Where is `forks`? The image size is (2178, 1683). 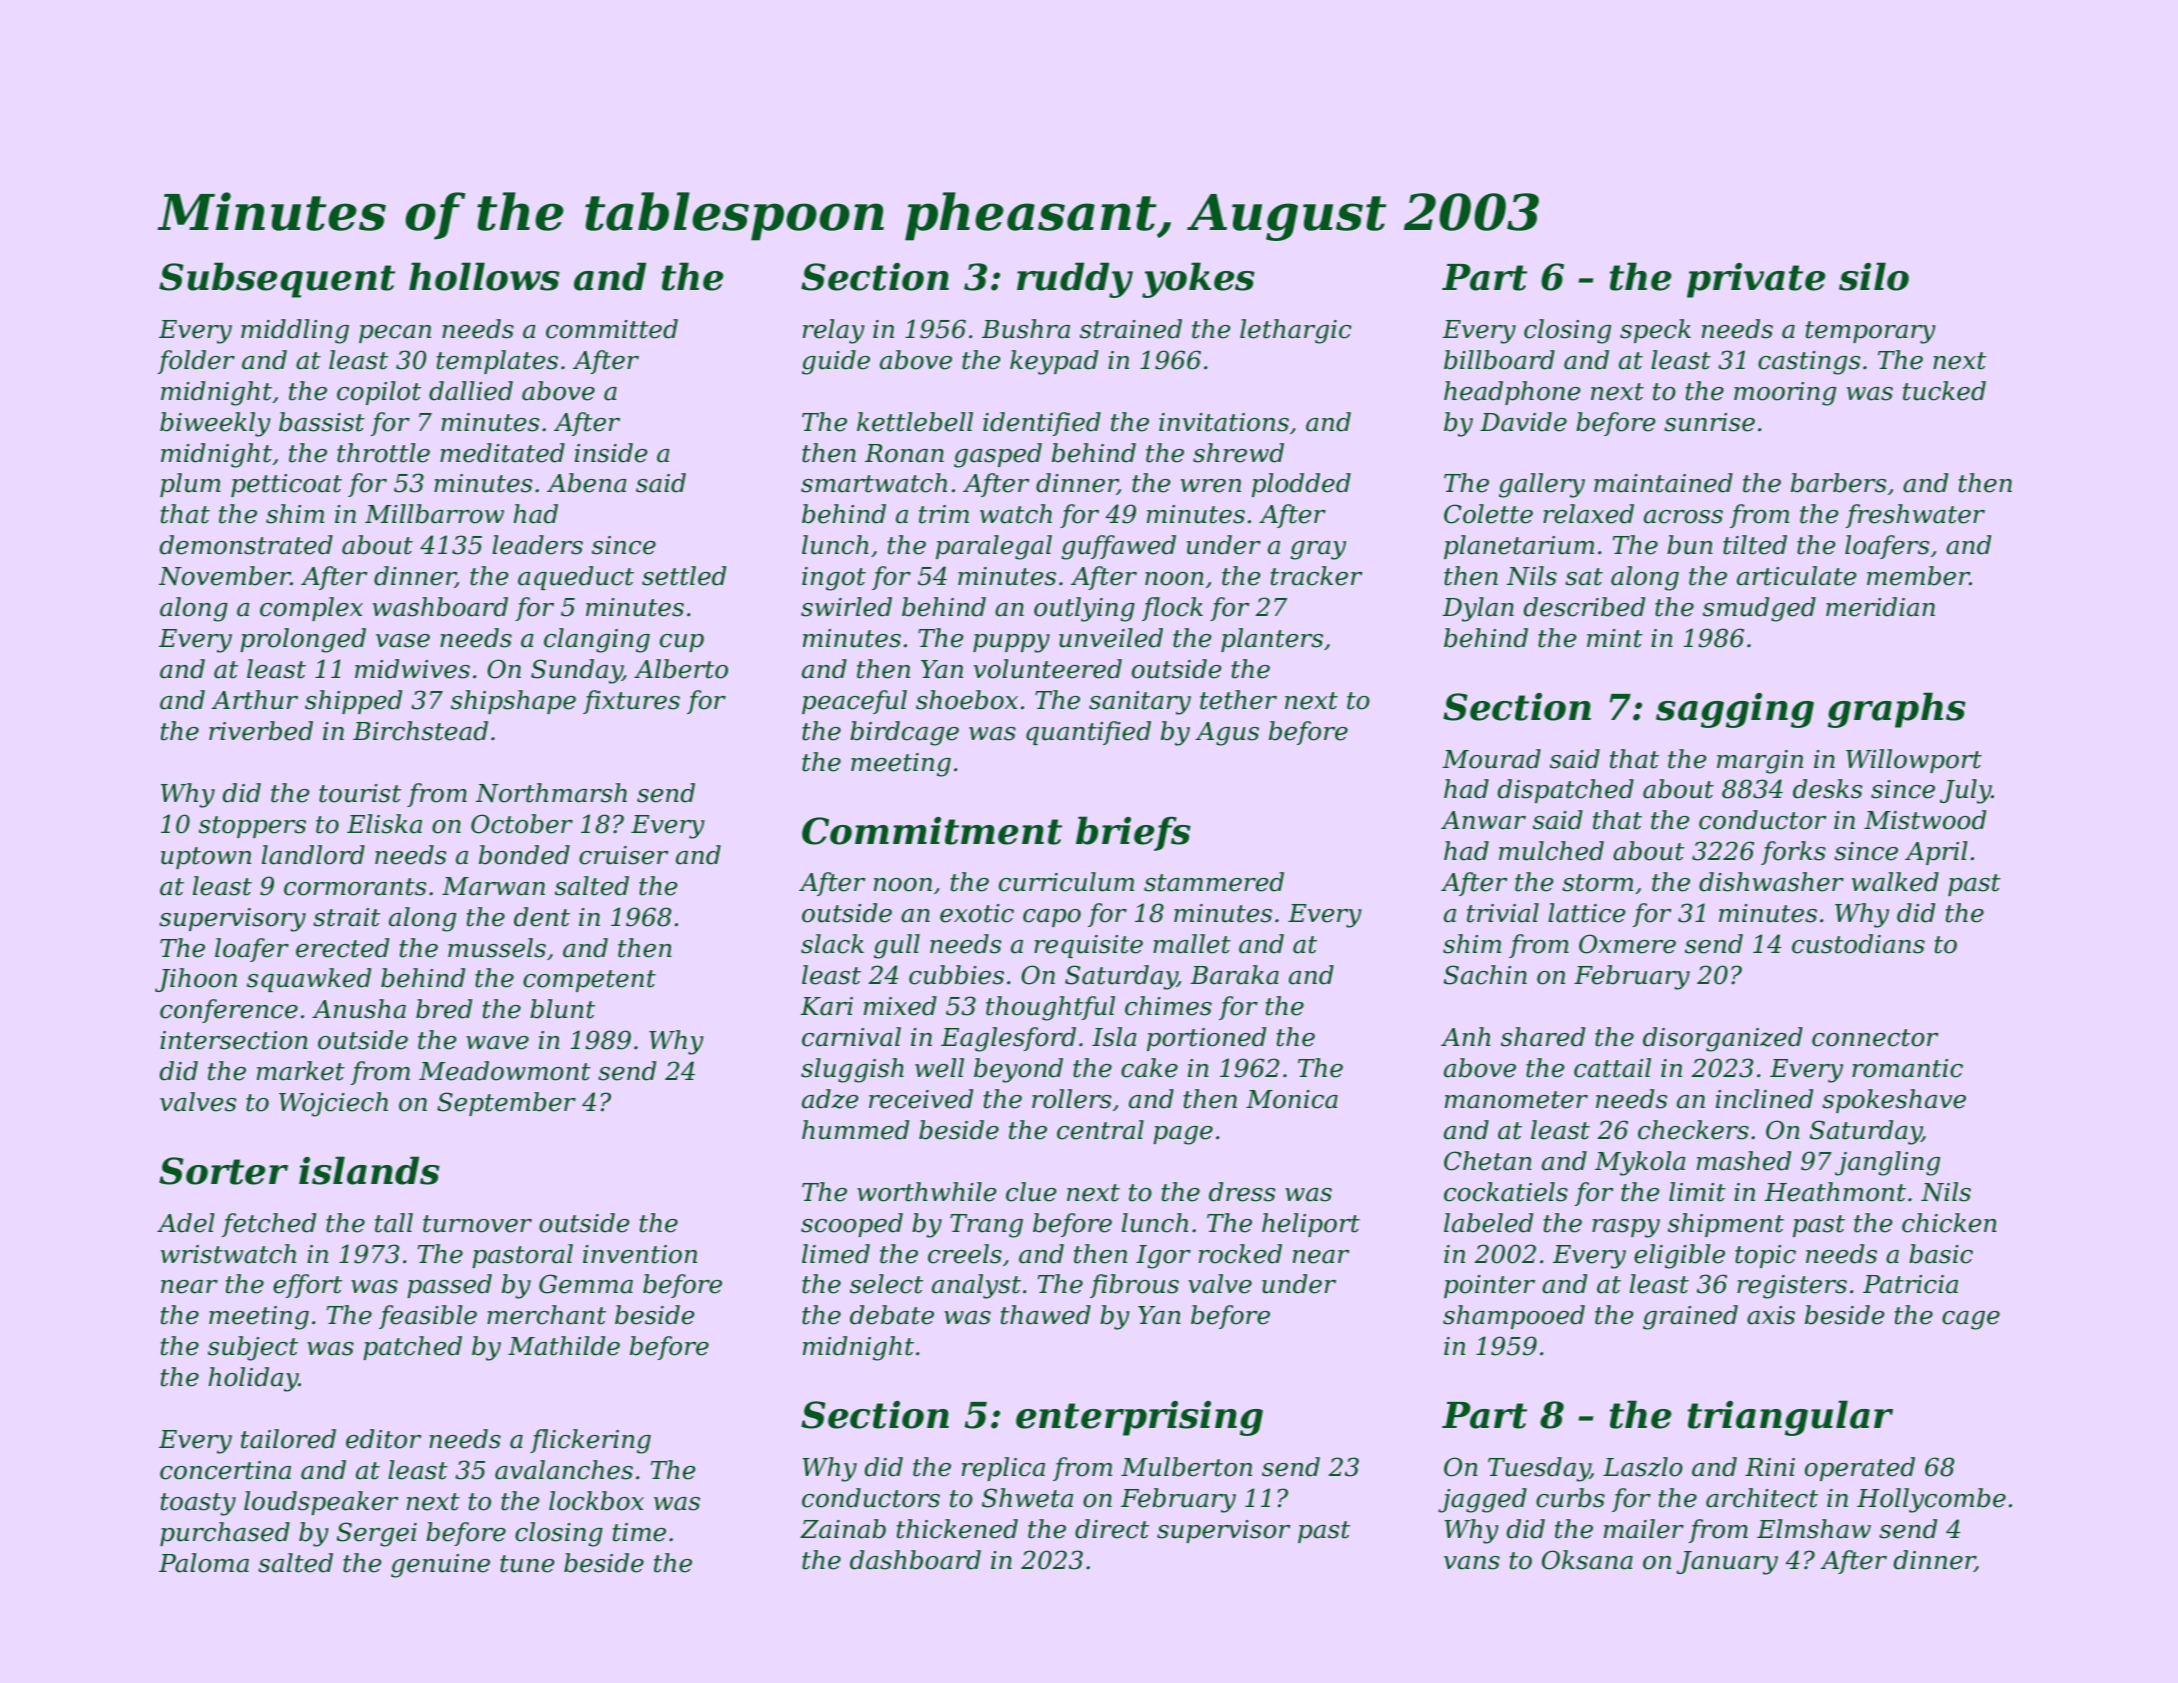 forks is located at coordinates (1793, 853).
